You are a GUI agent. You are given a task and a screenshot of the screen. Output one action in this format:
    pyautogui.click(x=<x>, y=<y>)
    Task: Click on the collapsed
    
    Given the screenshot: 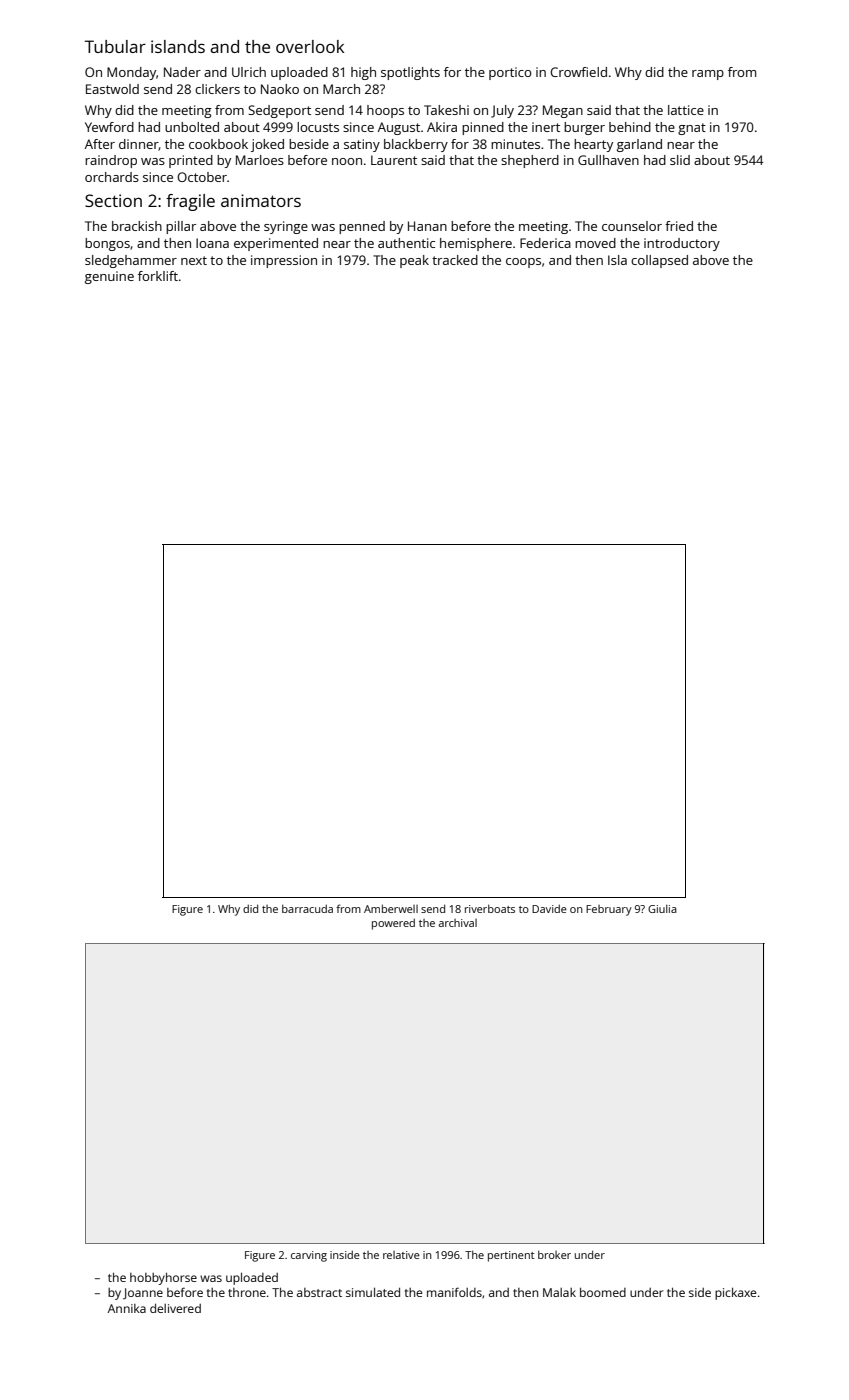 What is the action you would take?
    pyautogui.click(x=659, y=261)
